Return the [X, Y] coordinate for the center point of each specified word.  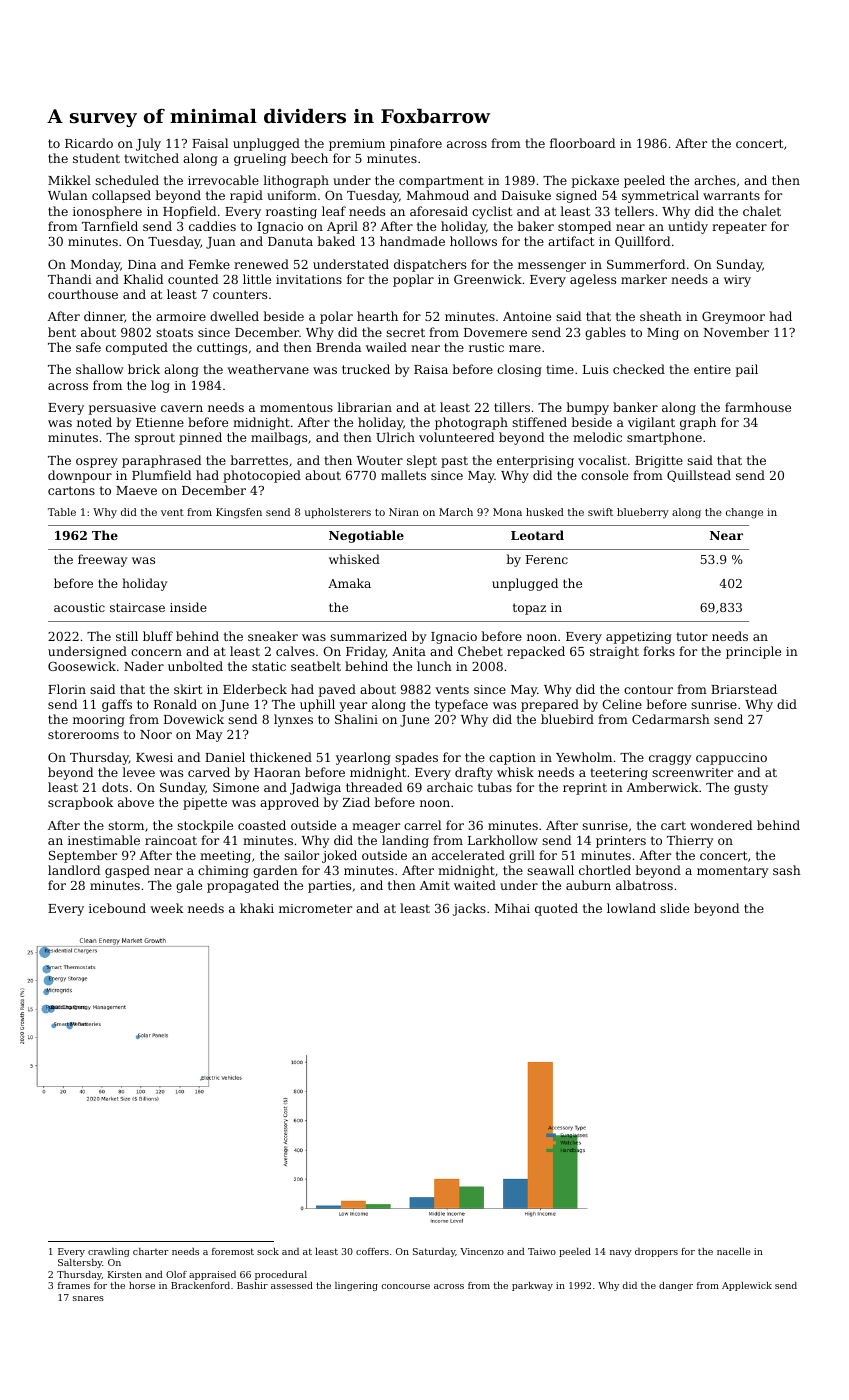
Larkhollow [503, 840]
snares [88, 1298]
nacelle [733, 1251]
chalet [762, 211]
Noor [156, 734]
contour [648, 689]
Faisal [210, 143]
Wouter [380, 460]
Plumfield [161, 475]
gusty [751, 789]
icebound [117, 908]
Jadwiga [315, 788]
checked [639, 369]
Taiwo [542, 1251]
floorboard [582, 143]
